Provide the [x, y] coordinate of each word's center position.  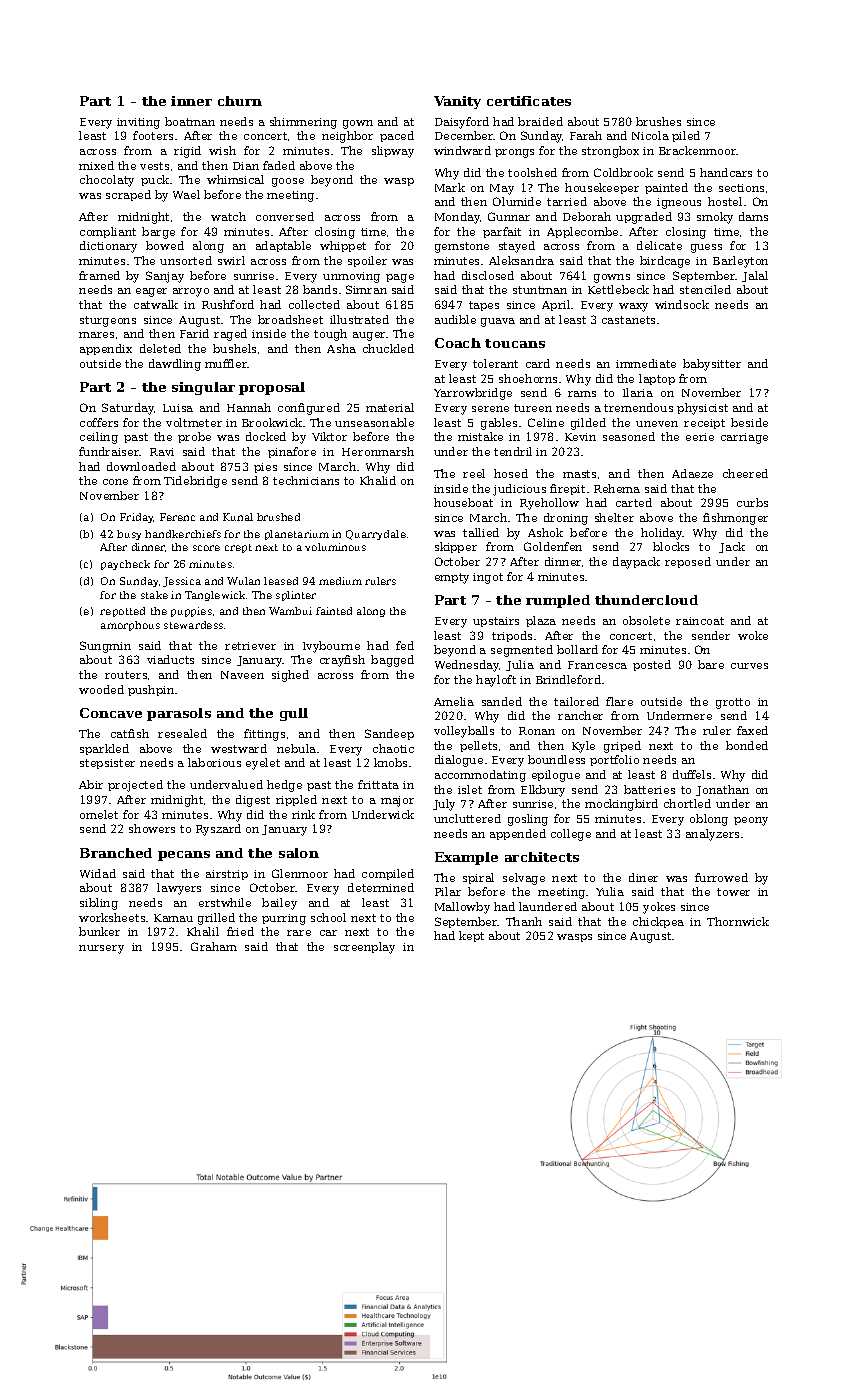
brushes [658, 121]
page [400, 278]
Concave [111, 713]
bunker [99, 931]
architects [542, 857]
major [397, 801]
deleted [160, 348]
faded [279, 165]
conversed [285, 216]
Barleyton [740, 262]
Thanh [524, 921]
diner [643, 877]
